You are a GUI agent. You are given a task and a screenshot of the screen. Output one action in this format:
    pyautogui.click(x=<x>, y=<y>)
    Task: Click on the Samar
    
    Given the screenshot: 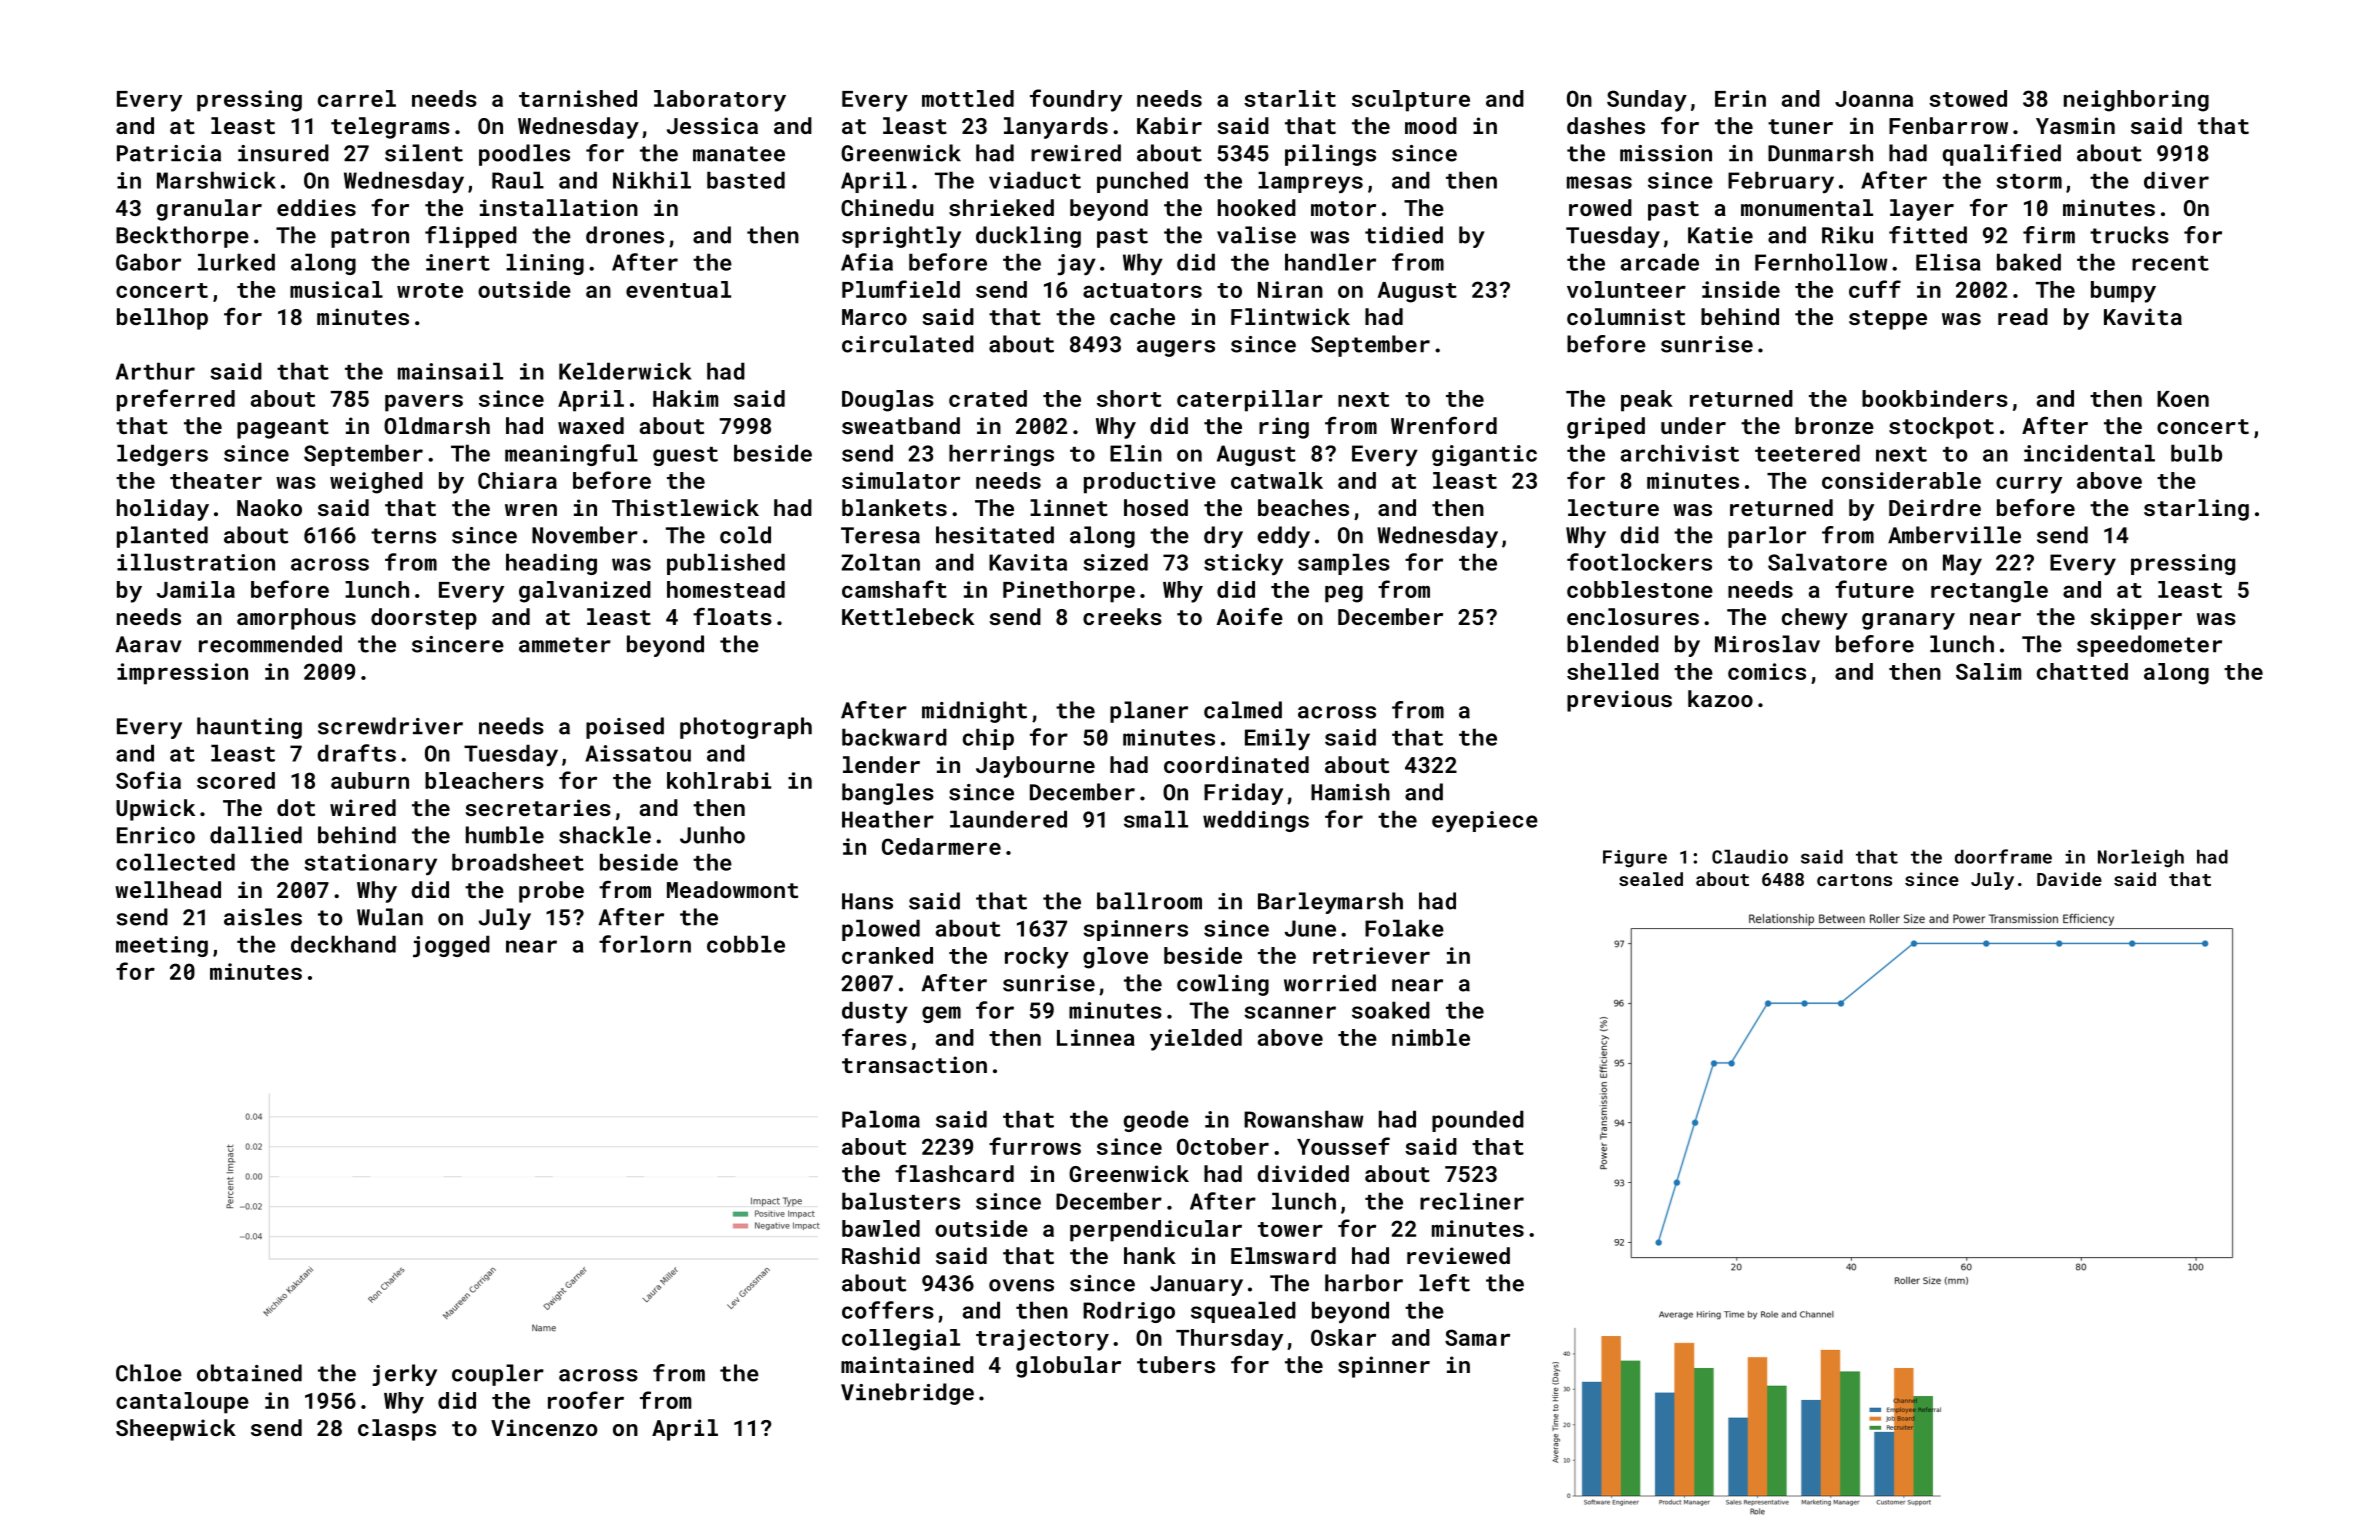 What is the action you would take?
    pyautogui.click(x=1477, y=1337)
